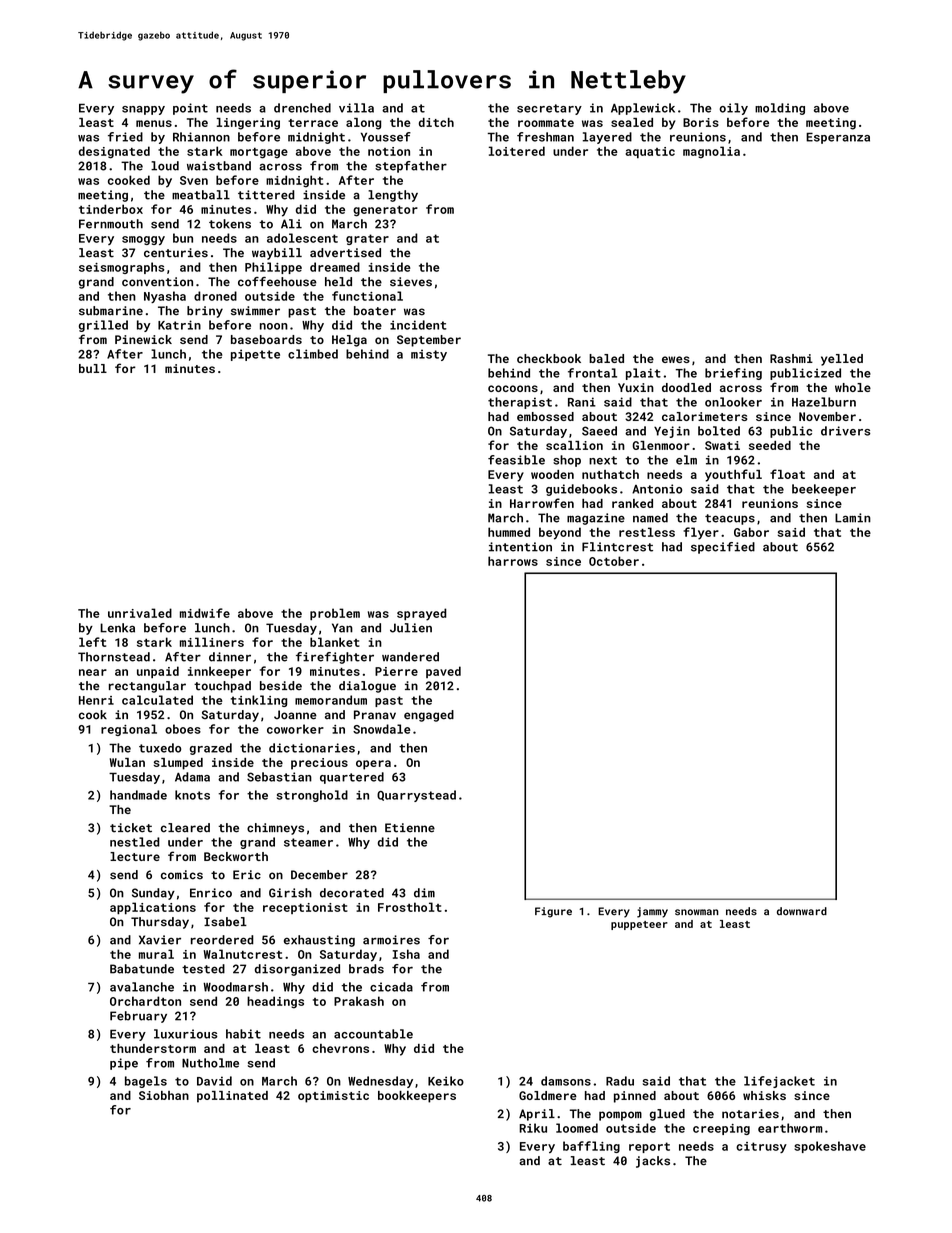 This screenshot has width=952, height=1233. What do you see at coordinates (639, 925) in the screenshot?
I see `puppeteer` at bounding box center [639, 925].
